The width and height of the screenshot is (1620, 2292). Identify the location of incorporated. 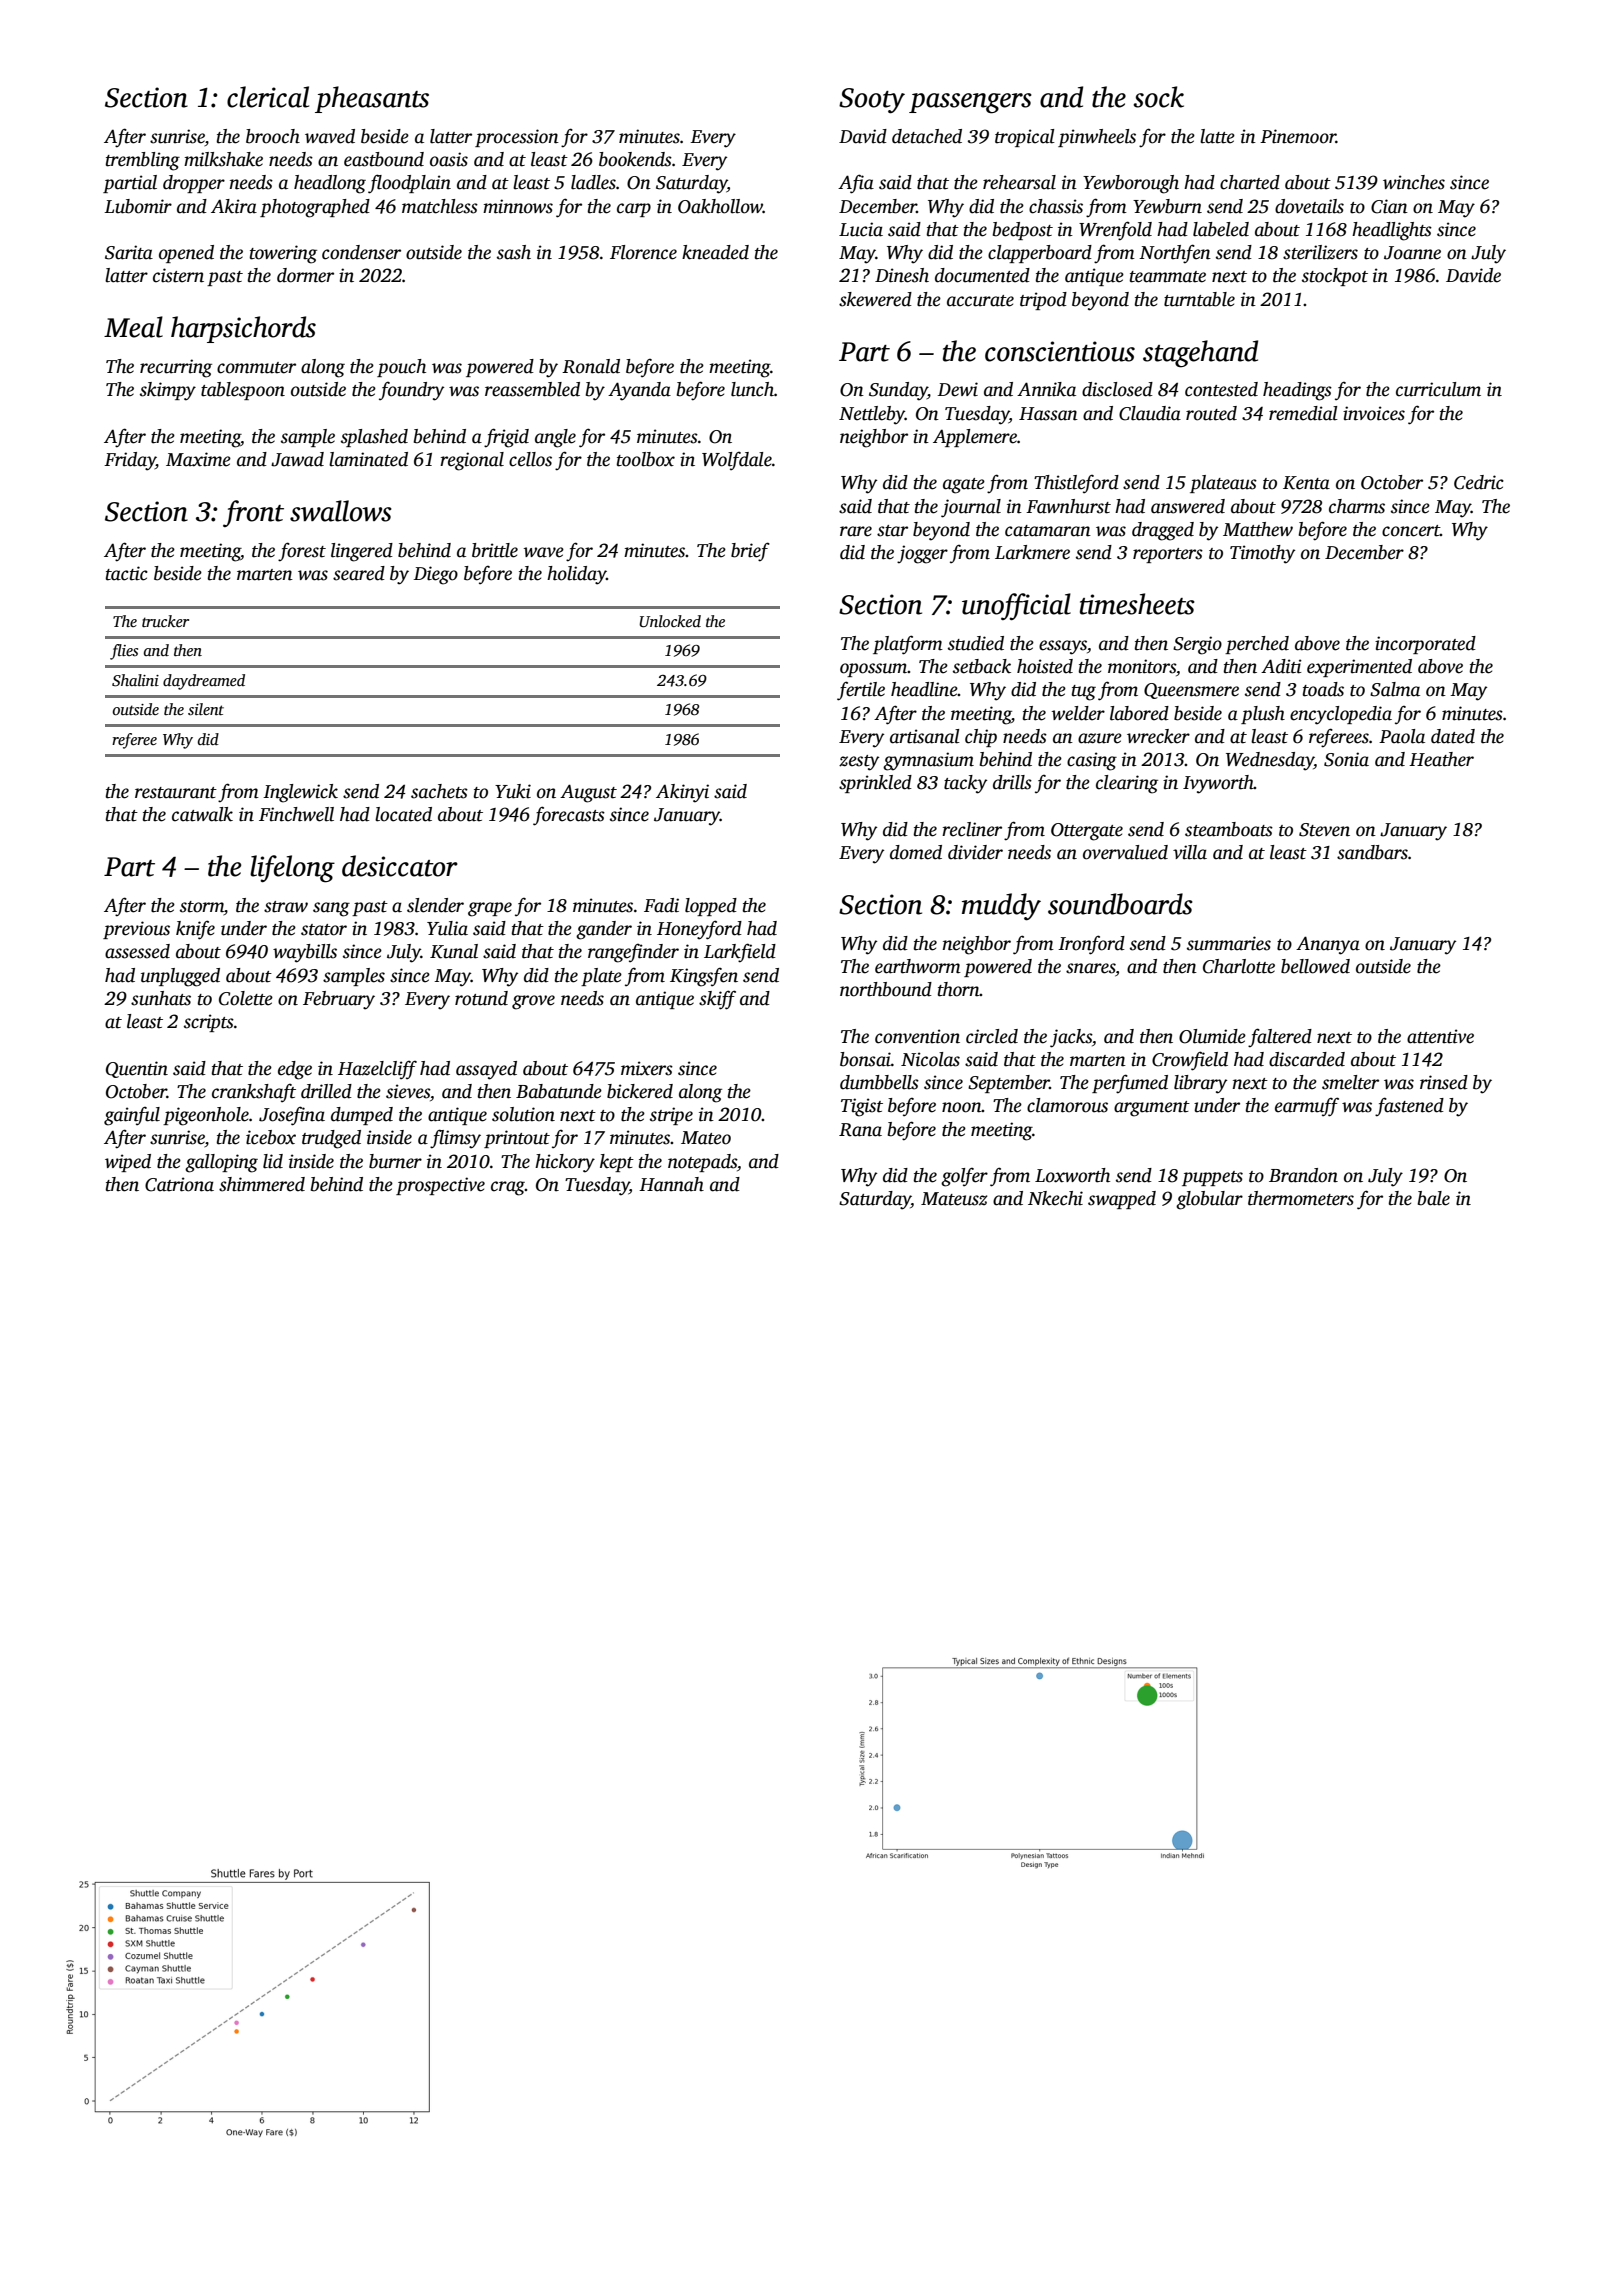
(1425, 645).
